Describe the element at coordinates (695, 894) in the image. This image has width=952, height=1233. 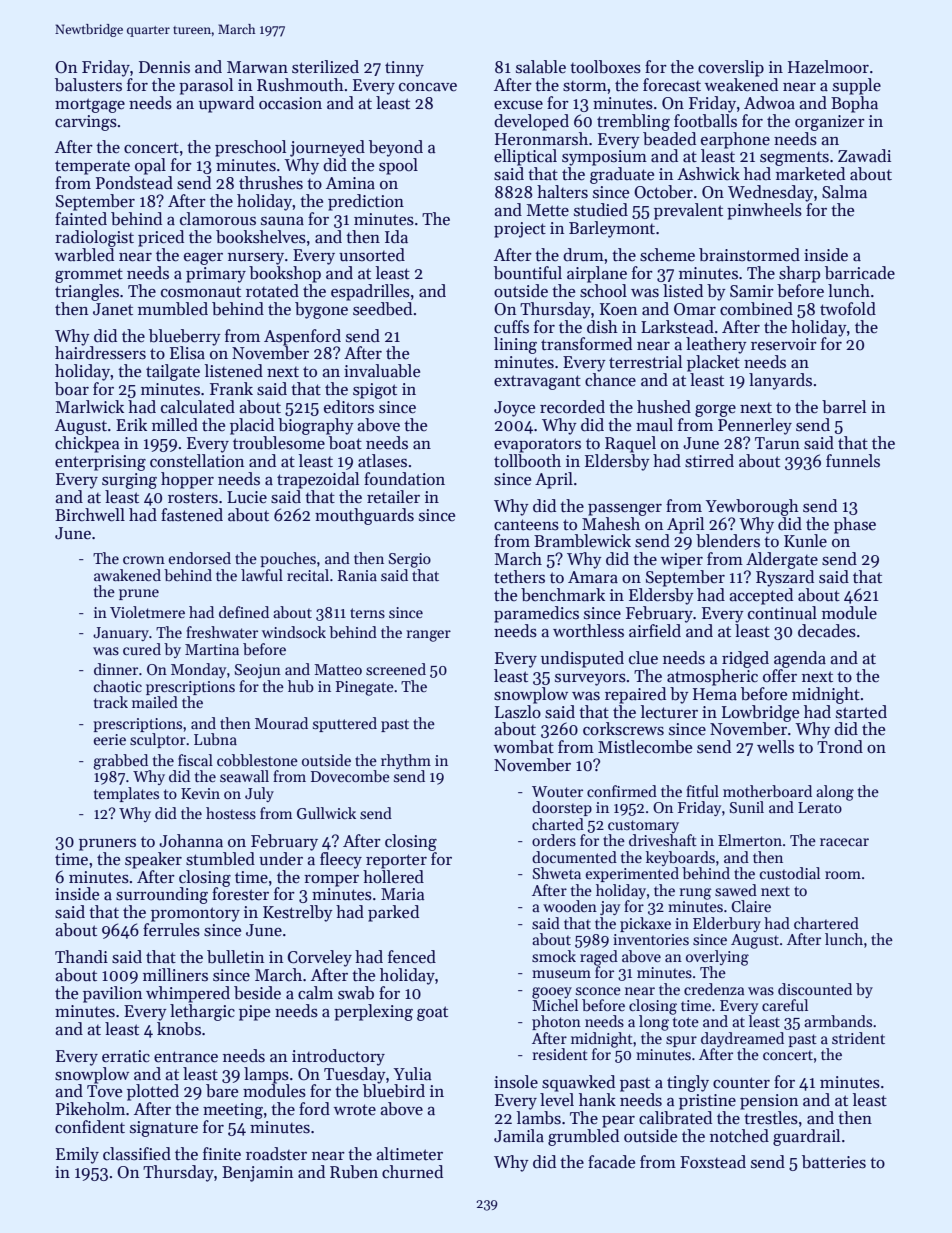
I see `rung` at that location.
